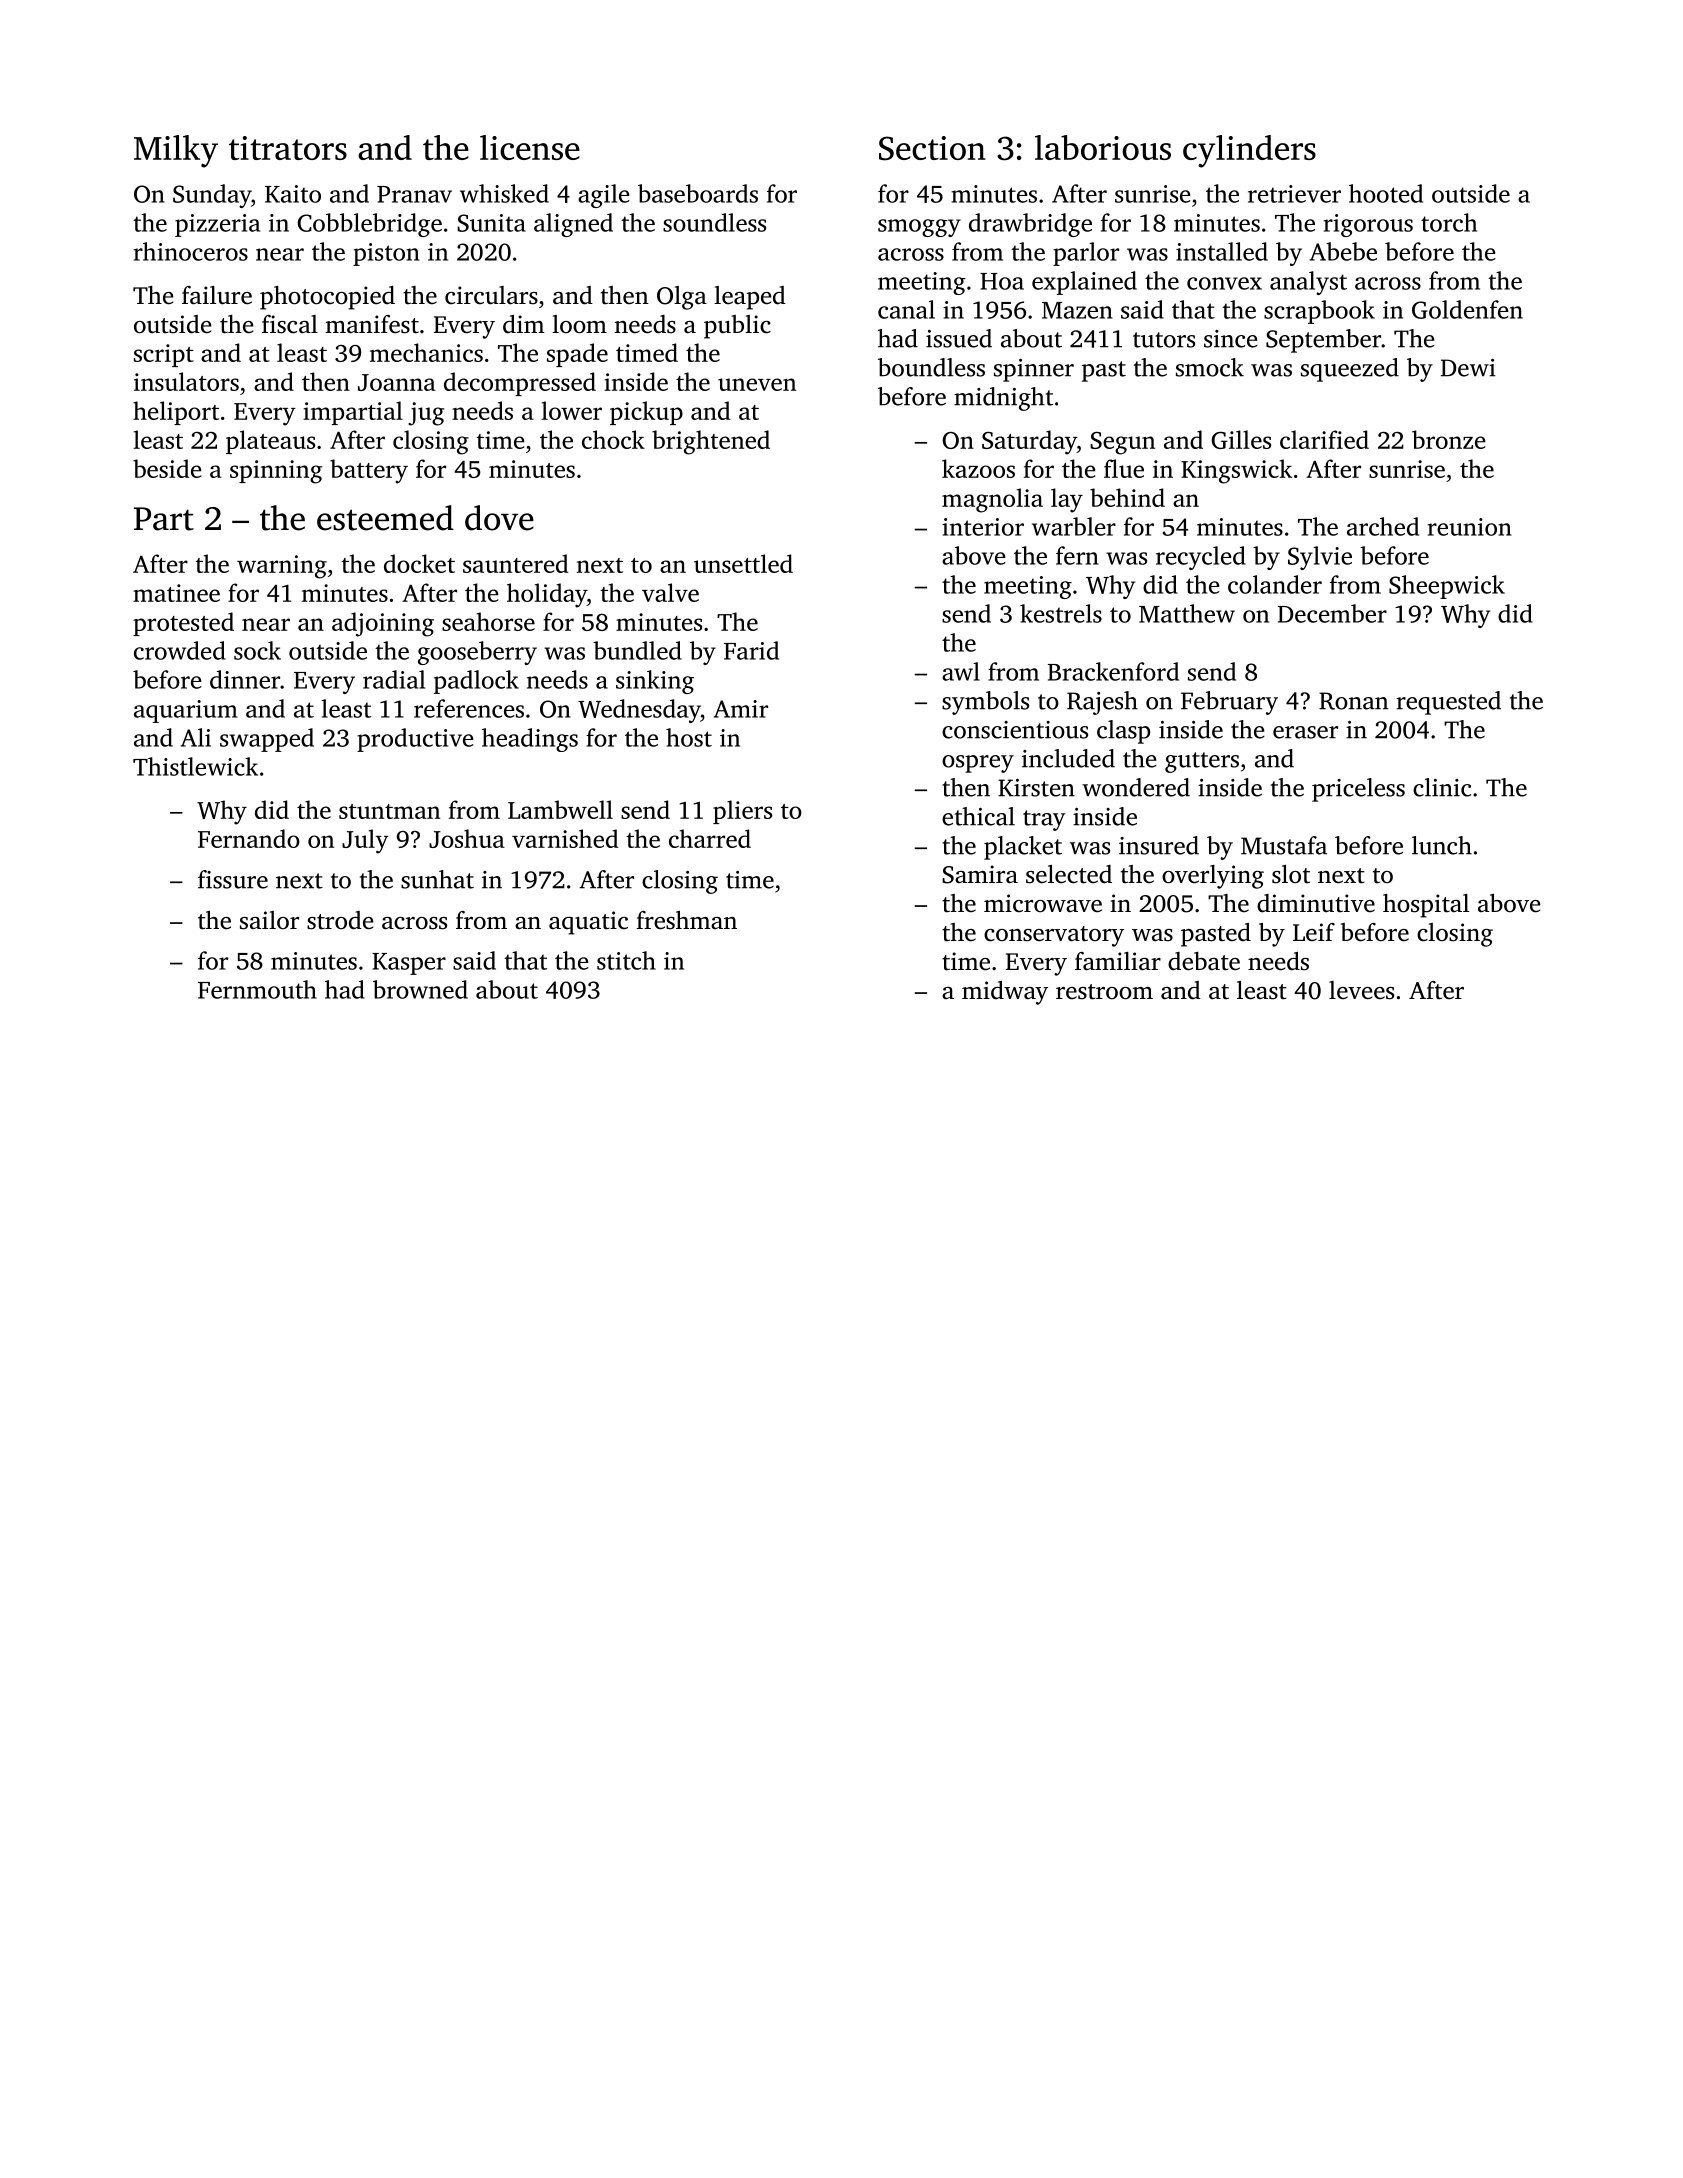 This document has width=1683, height=2178. Describe the element at coordinates (530, 147) in the document. I see `license` at that location.
